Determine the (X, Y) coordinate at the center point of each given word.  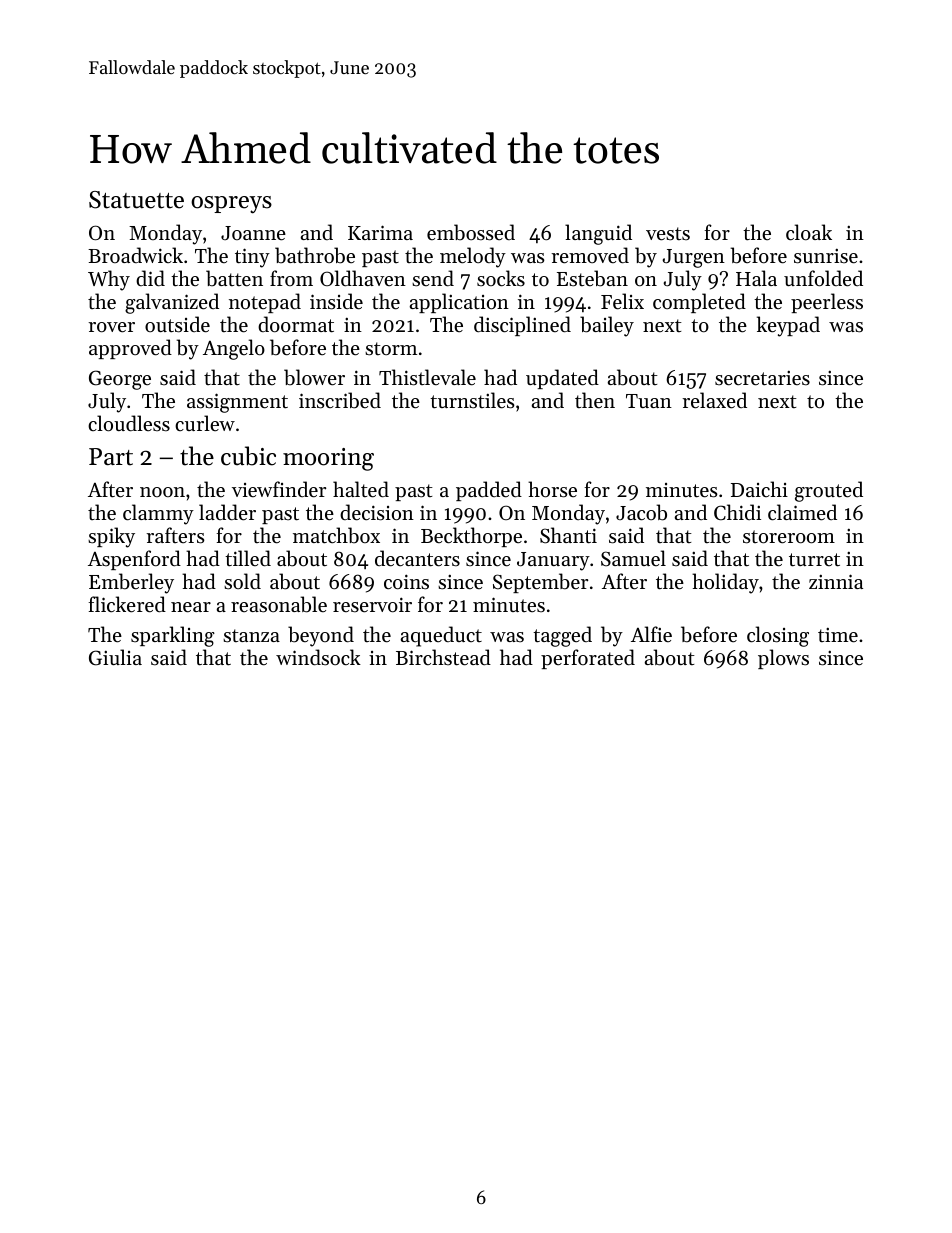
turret (814, 560)
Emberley (131, 583)
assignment (237, 403)
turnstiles (472, 400)
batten (234, 278)
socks (501, 278)
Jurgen (693, 258)
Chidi (737, 512)
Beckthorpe (471, 537)
